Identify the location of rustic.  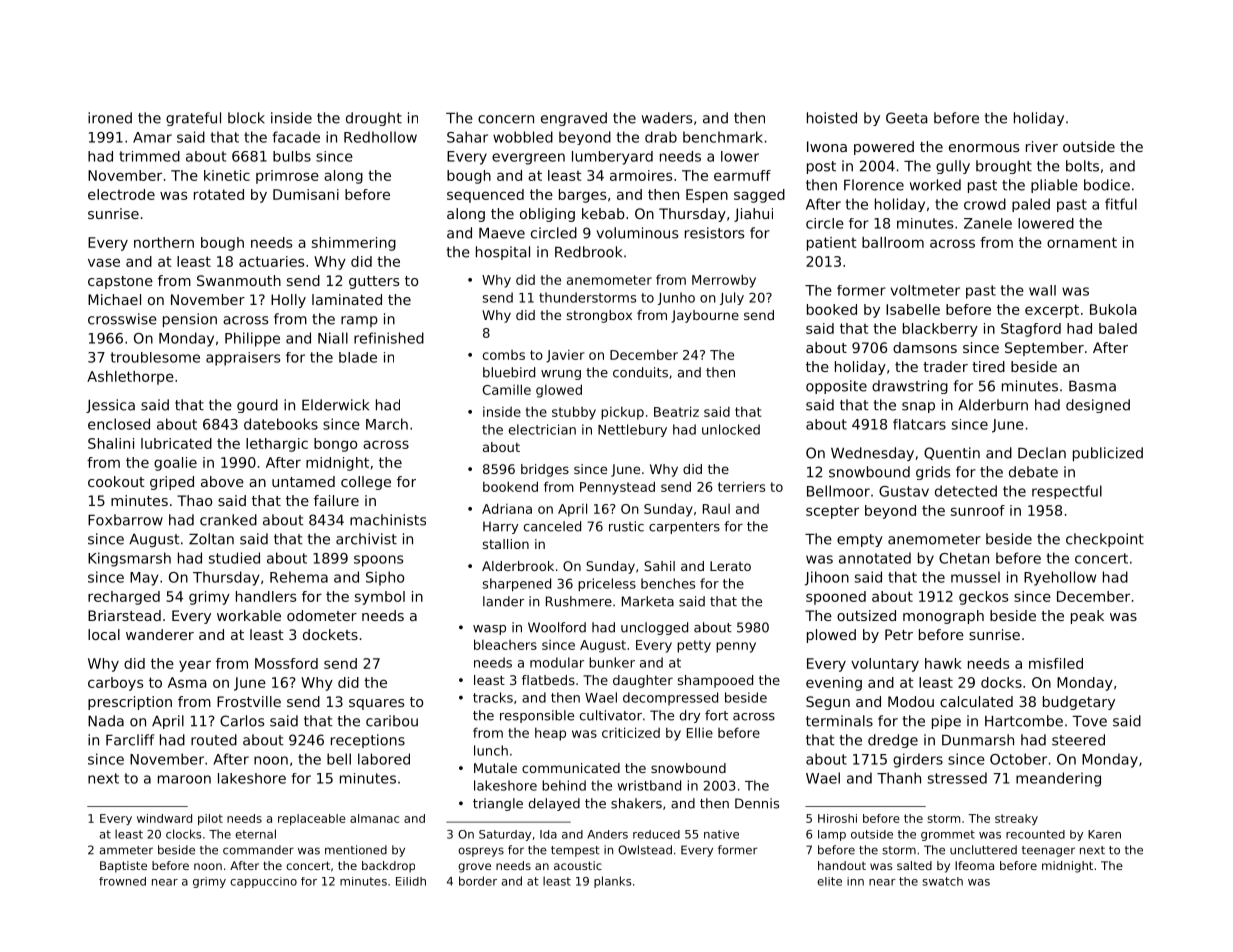
(626, 526).
